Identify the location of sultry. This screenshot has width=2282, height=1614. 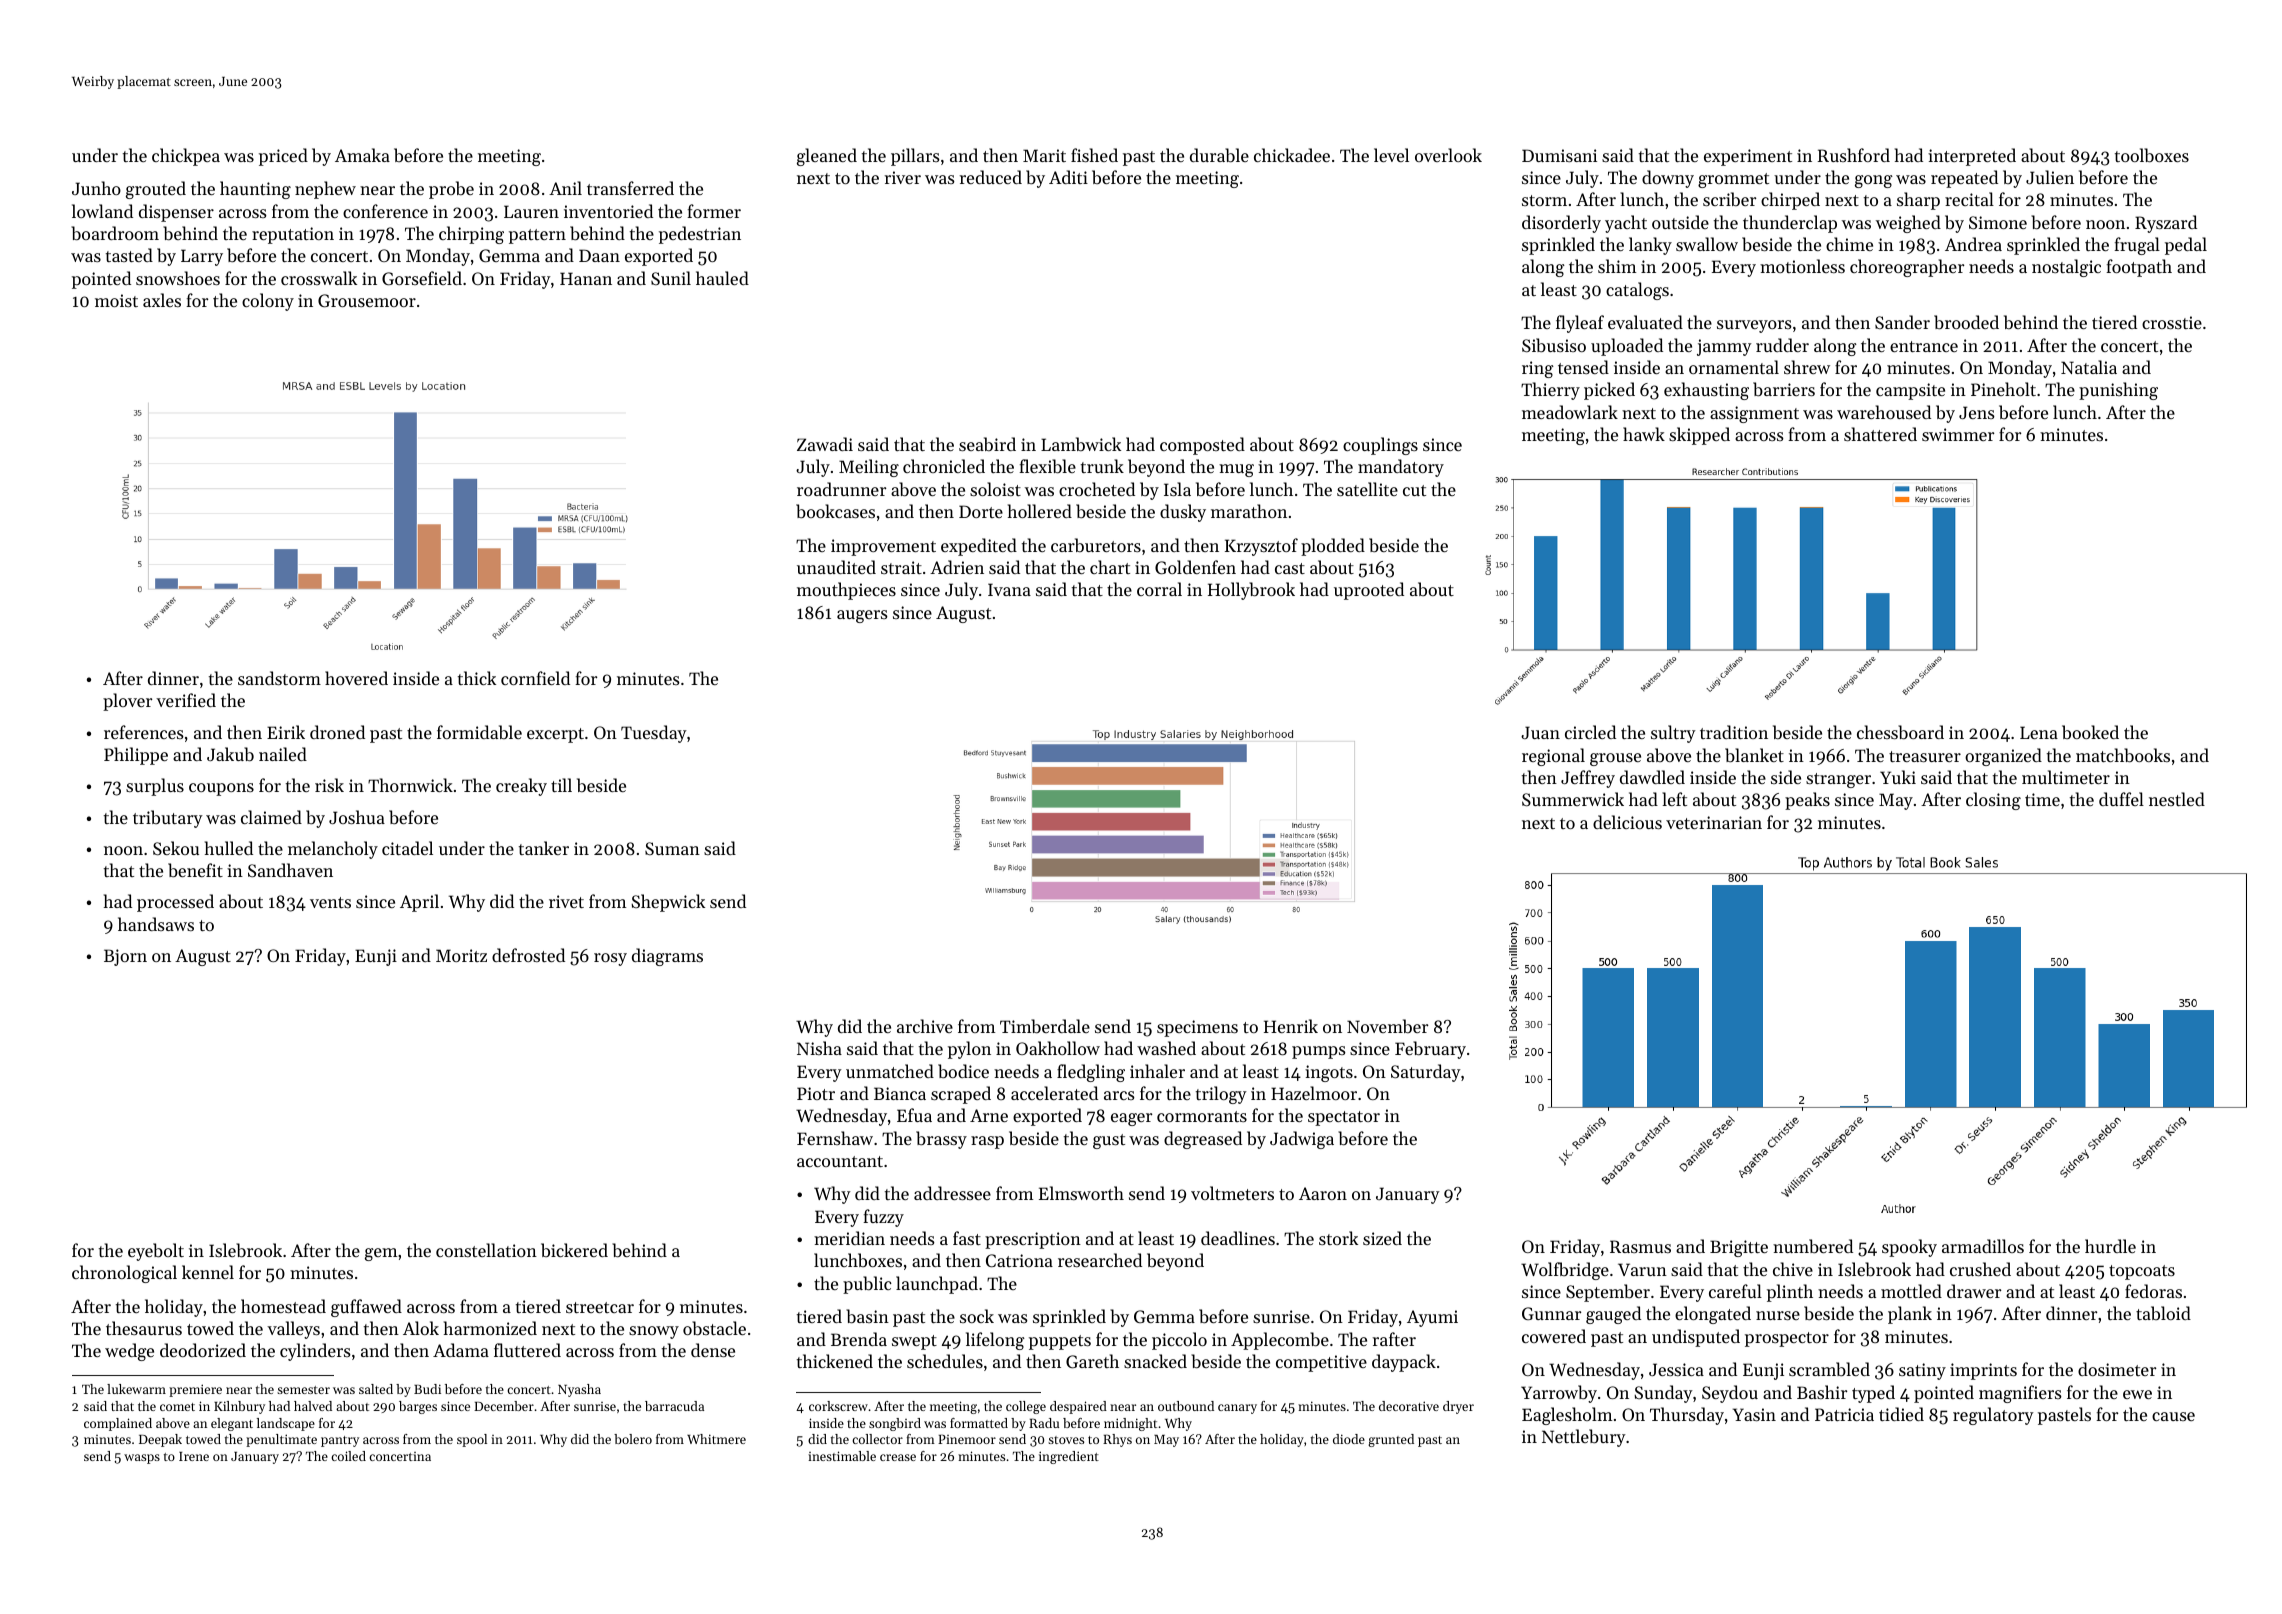
(1673, 734).
